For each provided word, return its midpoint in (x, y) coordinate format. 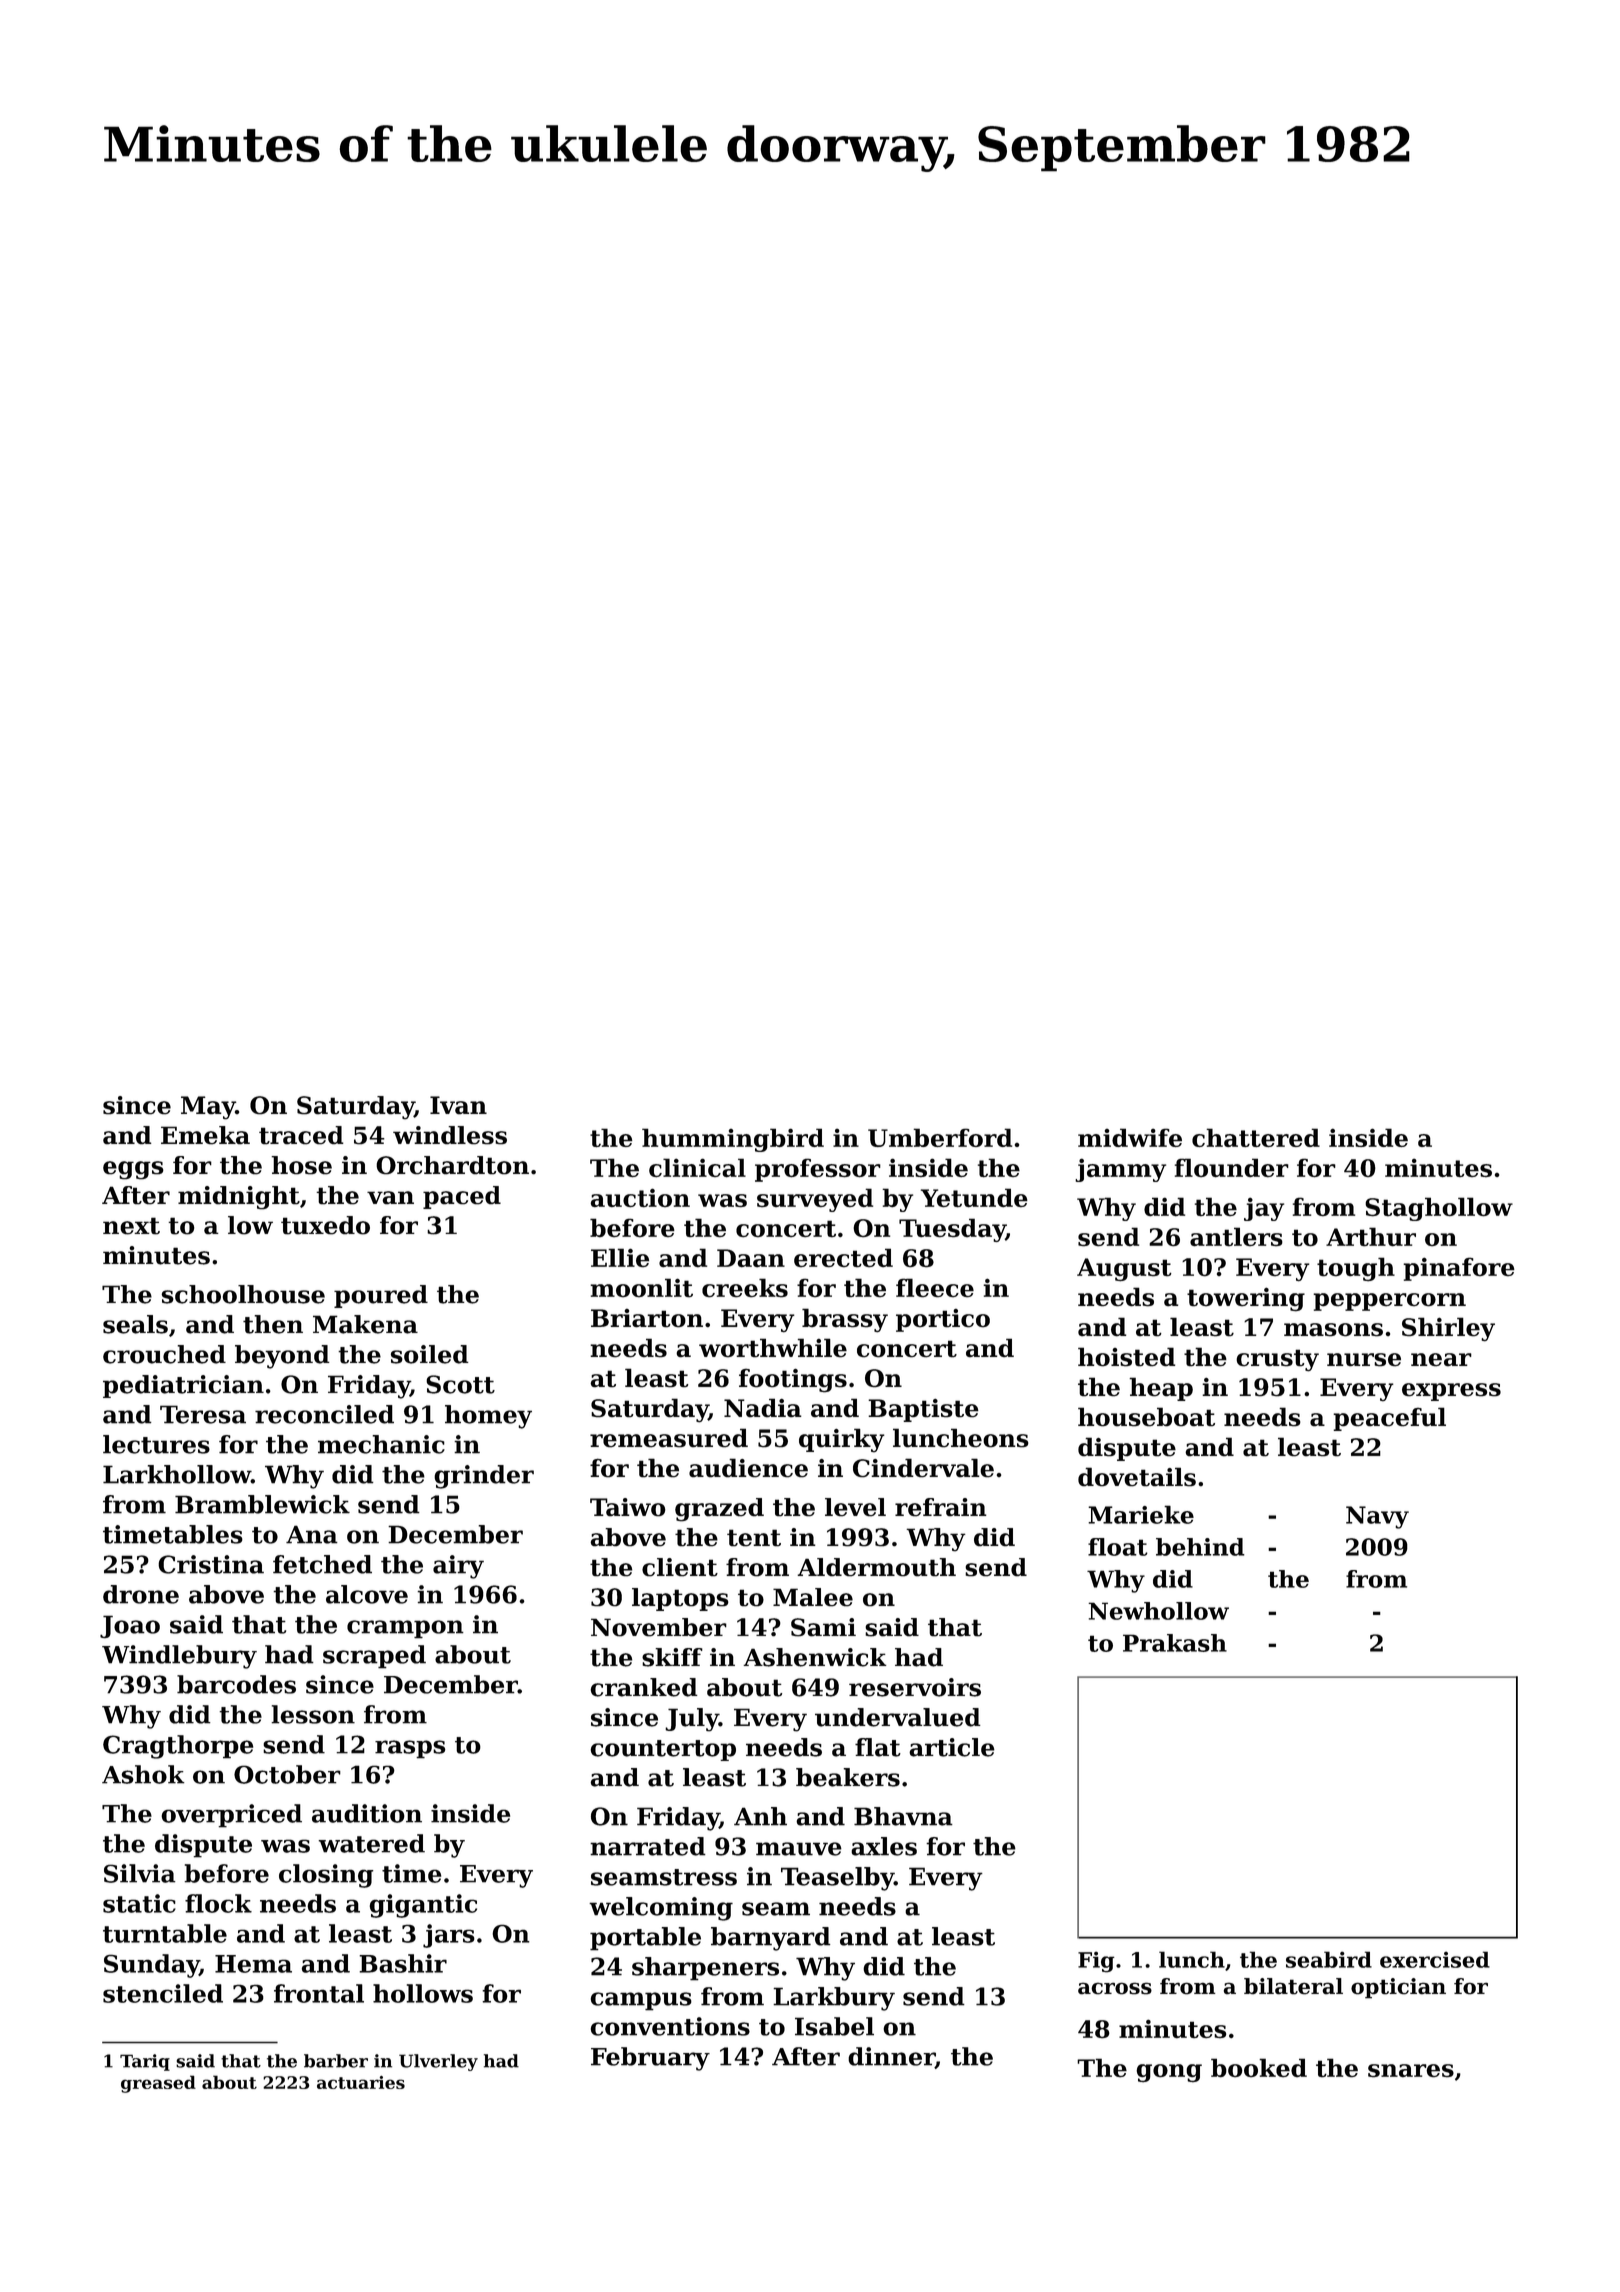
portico (943, 1320)
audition (367, 1813)
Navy (1377, 1517)
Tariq (145, 2062)
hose (301, 1165)
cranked (644, 1687)
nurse (1364, 1360)
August (1124, 1269)
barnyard (770, 1939)
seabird (1329, 1959)
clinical (697, 1168)
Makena (365, 1324)
